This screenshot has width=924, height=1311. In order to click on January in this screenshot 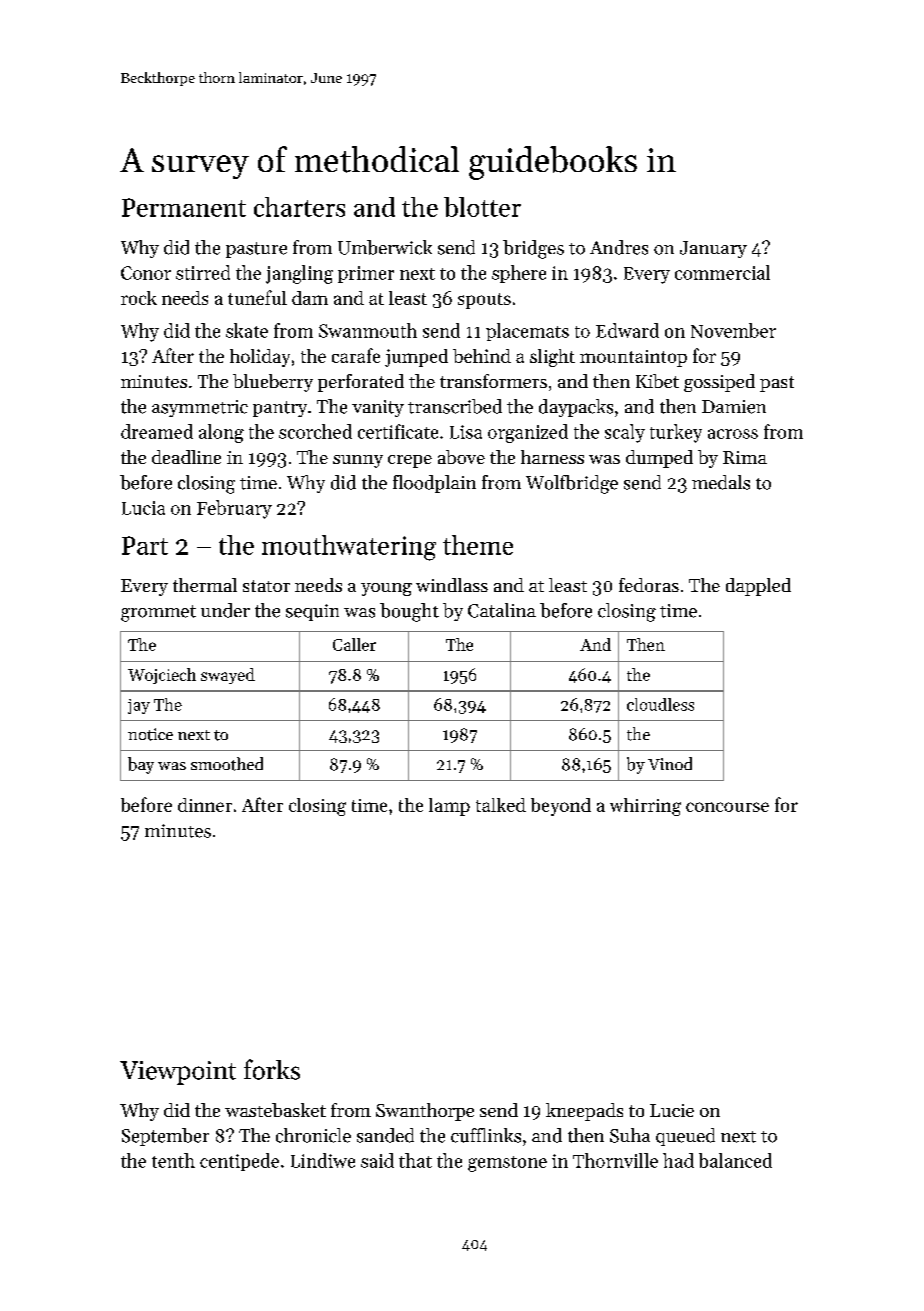, I will do `click(713, 249)`.
